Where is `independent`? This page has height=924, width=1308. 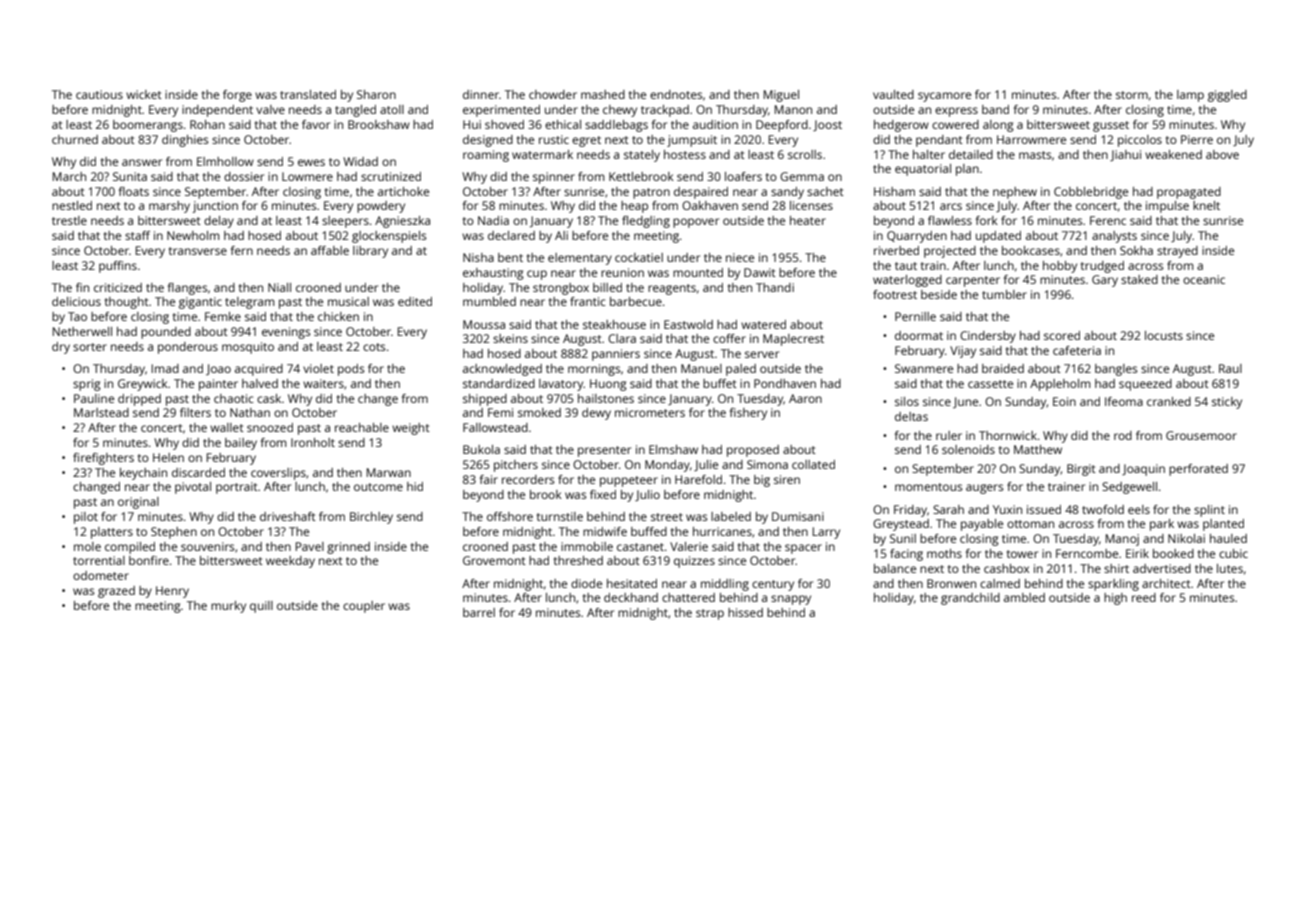
independent is located at coordinates (217, 111).
